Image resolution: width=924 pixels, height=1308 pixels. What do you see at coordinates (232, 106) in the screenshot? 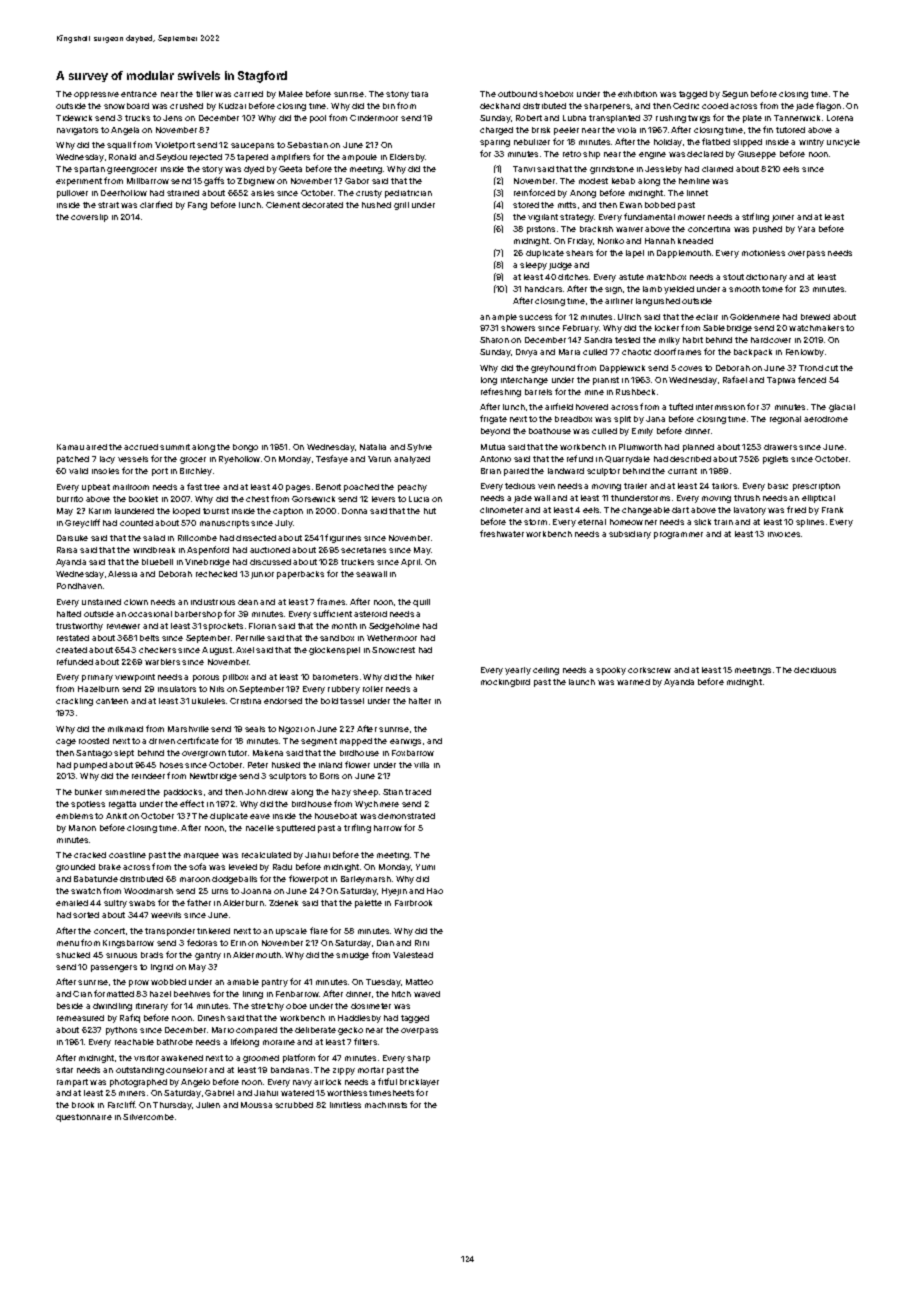
I see `Kudzai` at bounding box center [232, 106].
